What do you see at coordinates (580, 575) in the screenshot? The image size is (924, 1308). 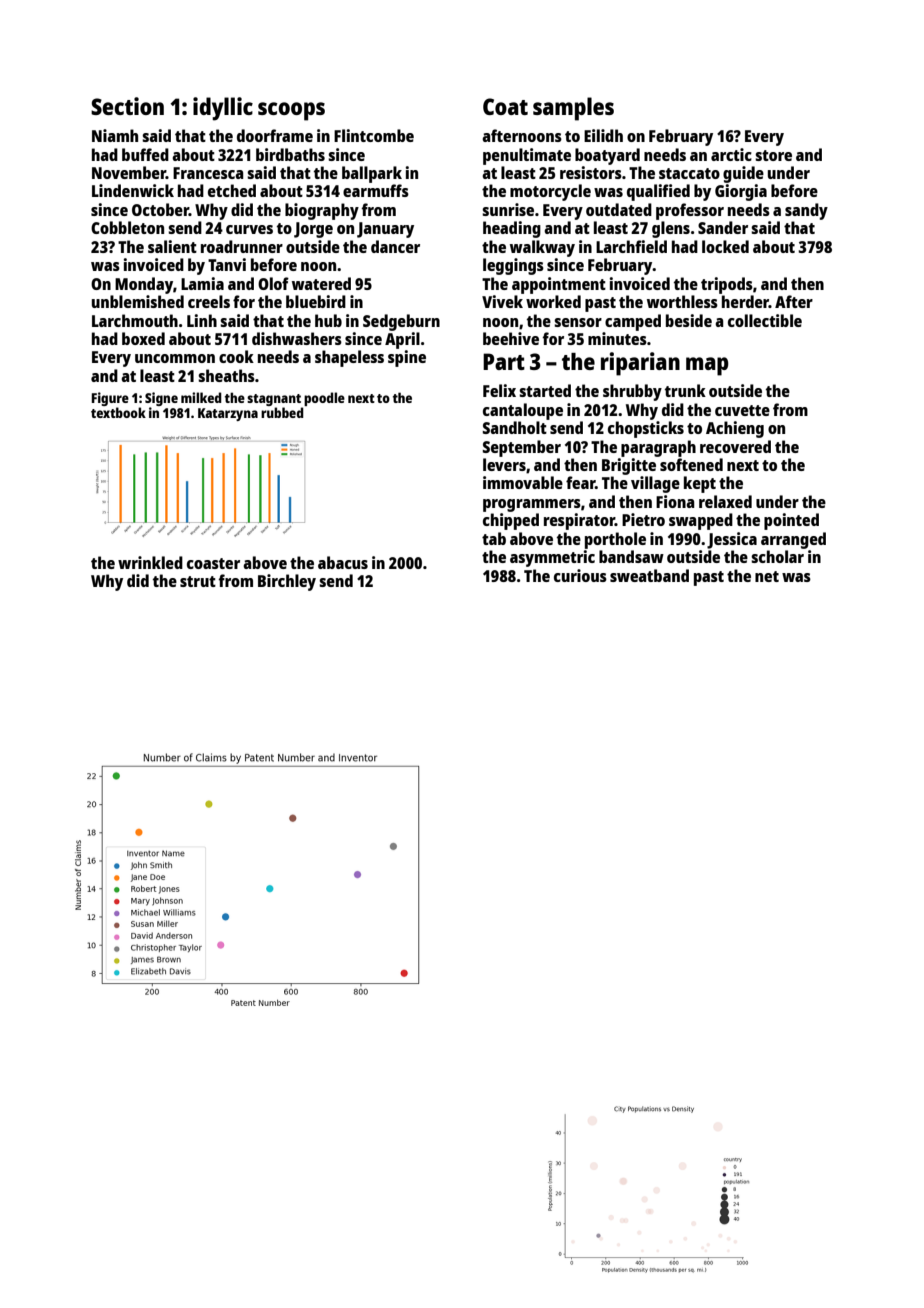 I see `curious` at bounding box center [580, 575].
